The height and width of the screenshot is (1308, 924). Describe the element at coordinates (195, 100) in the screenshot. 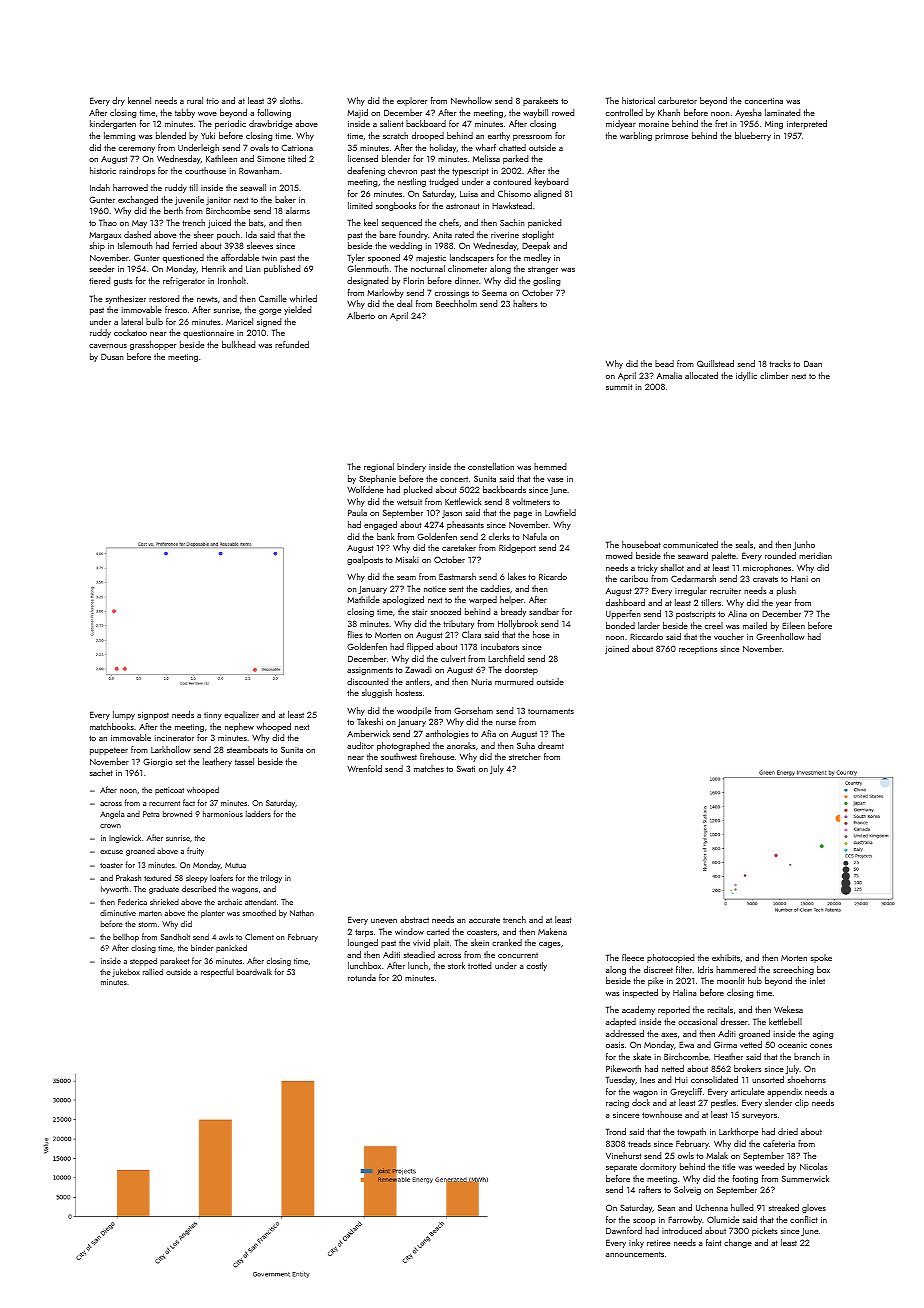

I see `rural` at that location.
